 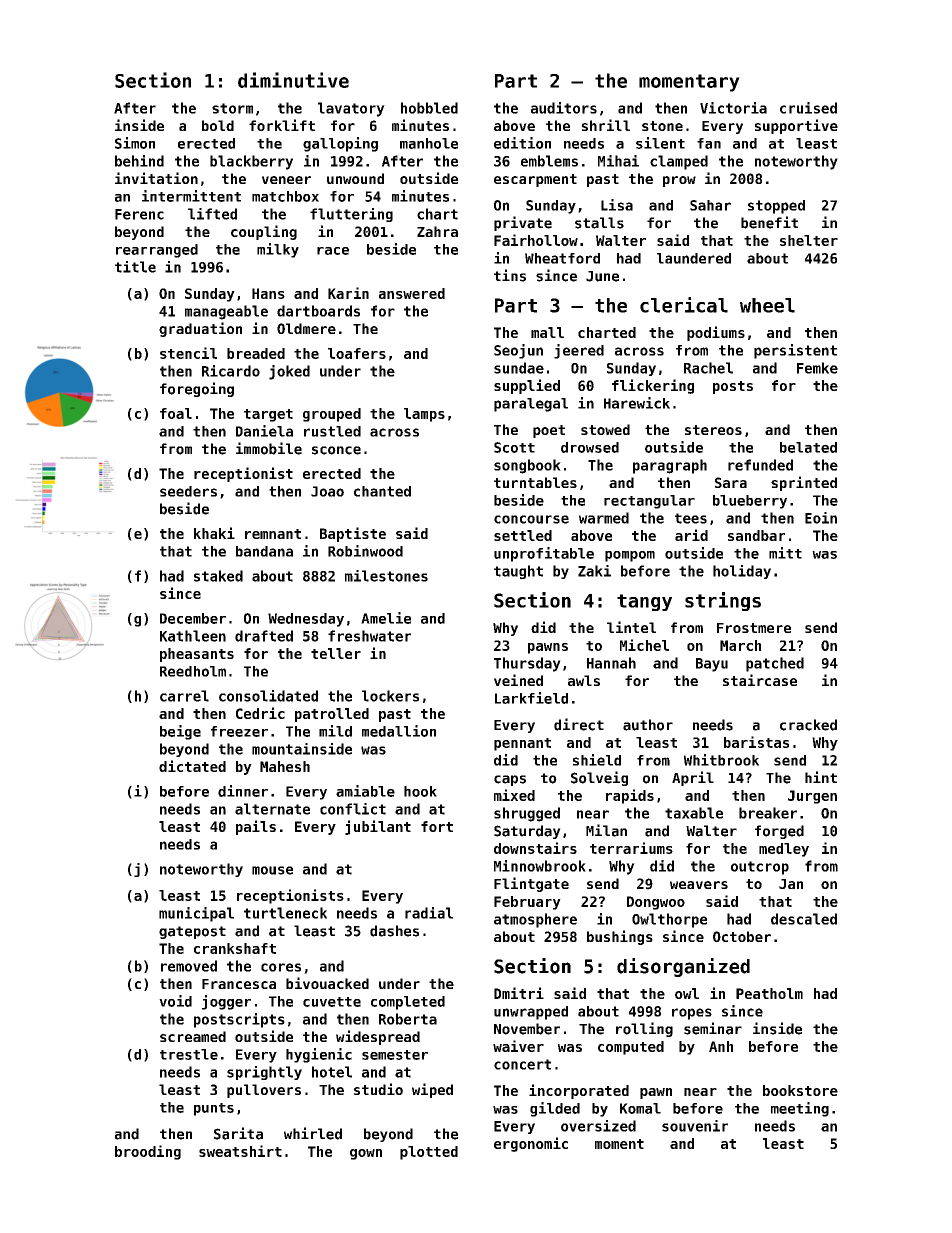 I want to click on answered, so click(x=412, y=293).
